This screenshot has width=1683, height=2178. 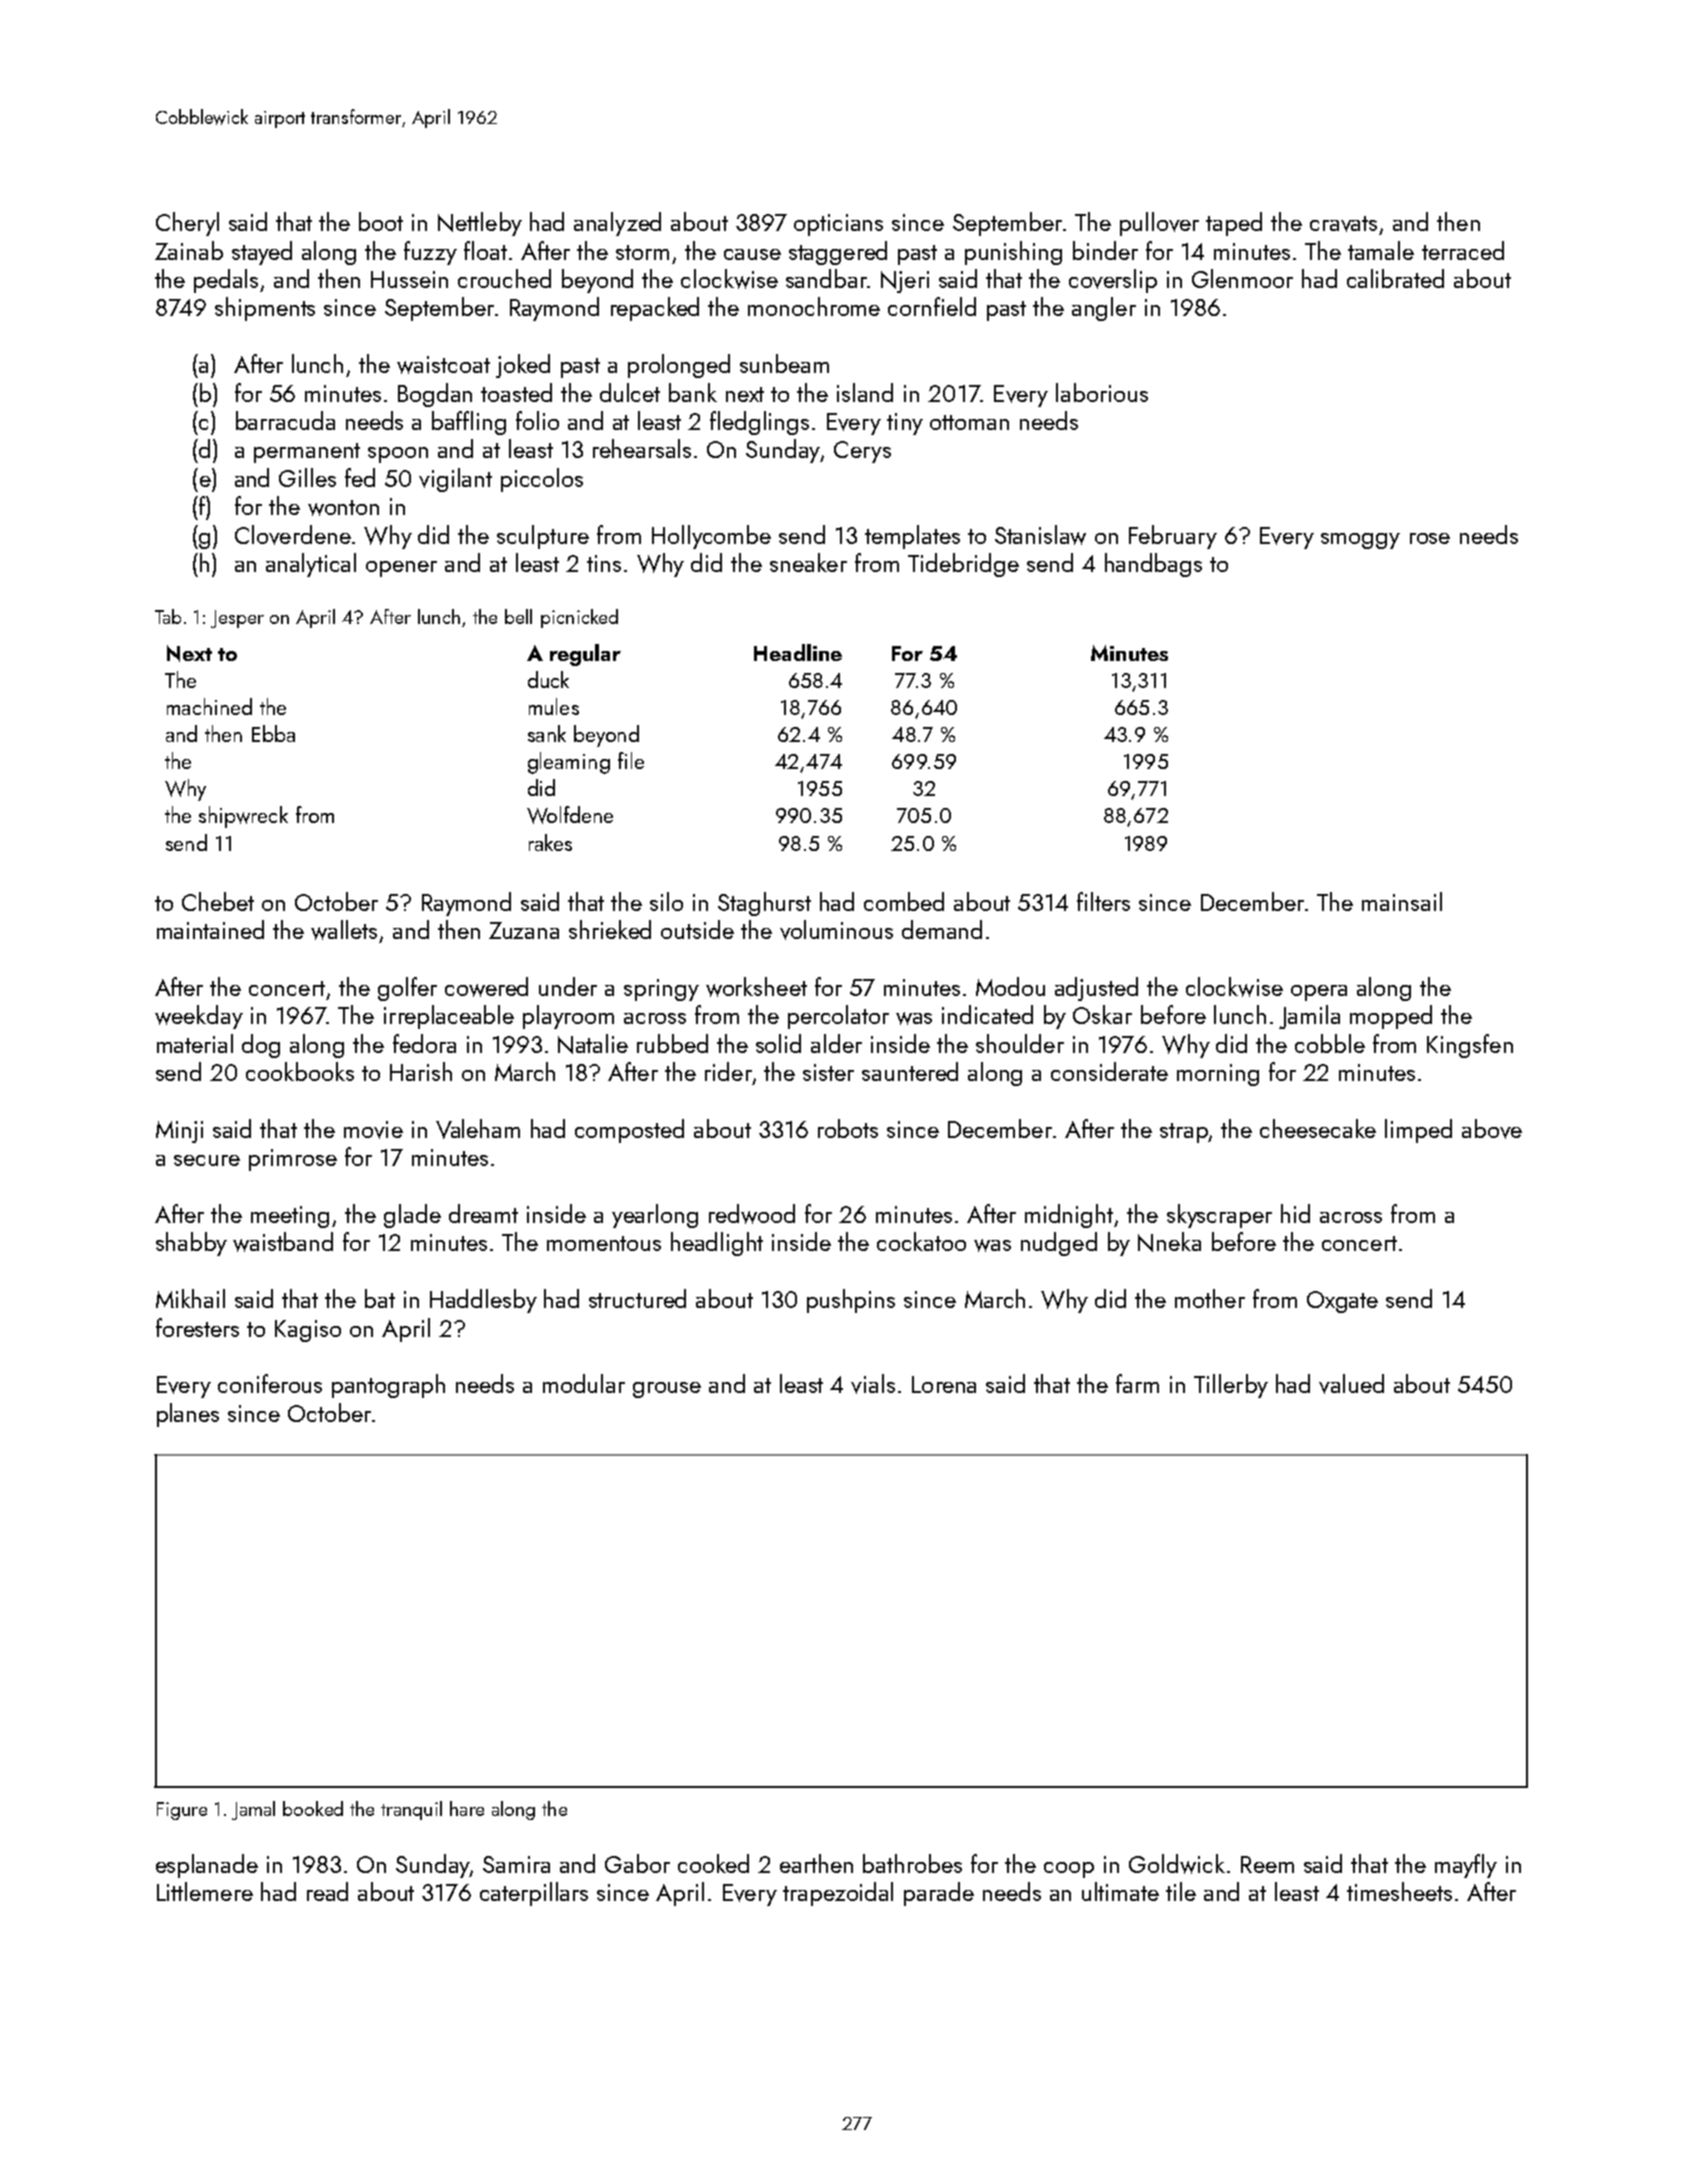 What do you see at coordinates (262, 253) in the screenshot?
I see `stayed` at bounding box center [262, 253].
